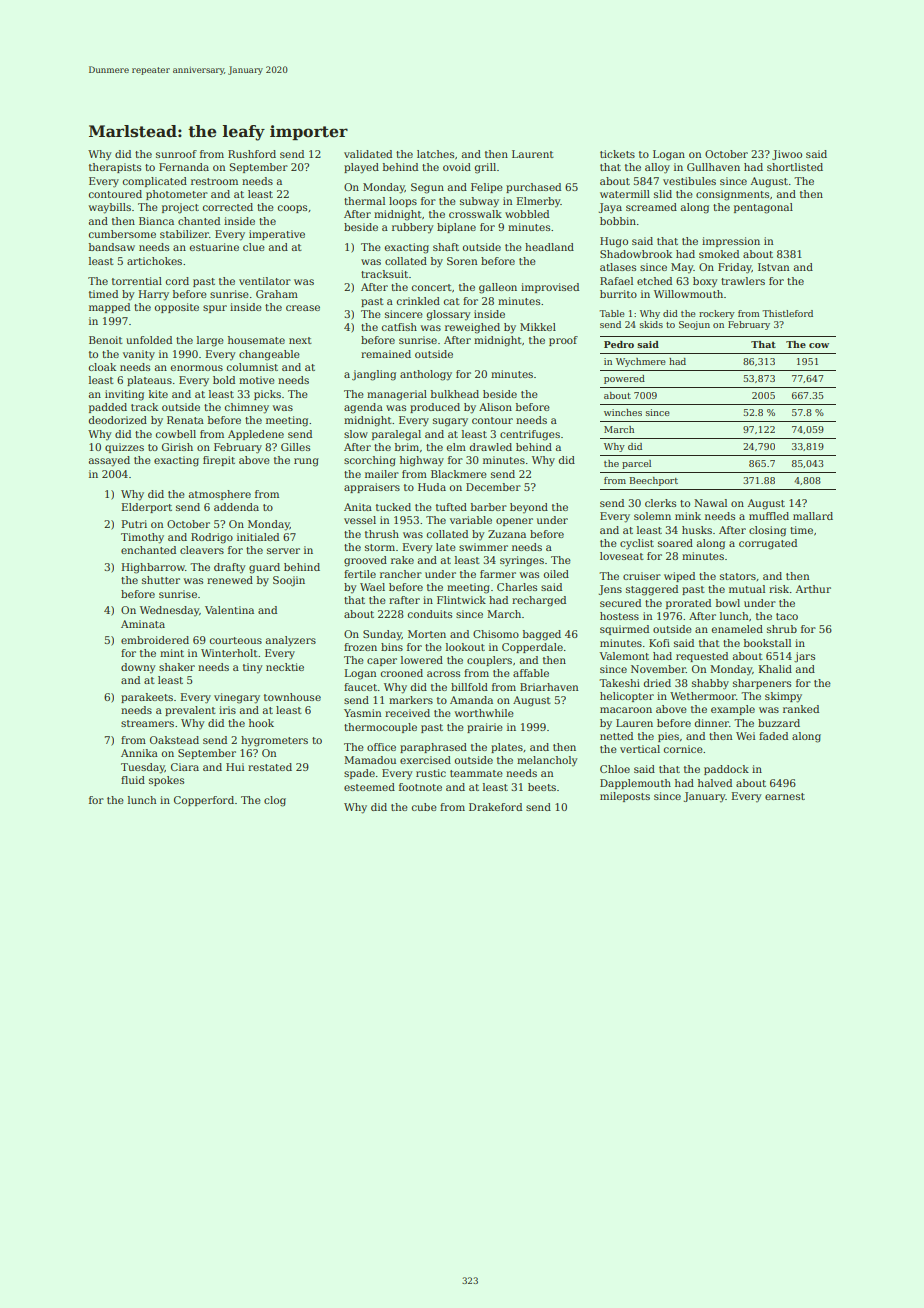 The height and width of the document is (1308, 924). I want to click on corrected, so click(228, 207).
